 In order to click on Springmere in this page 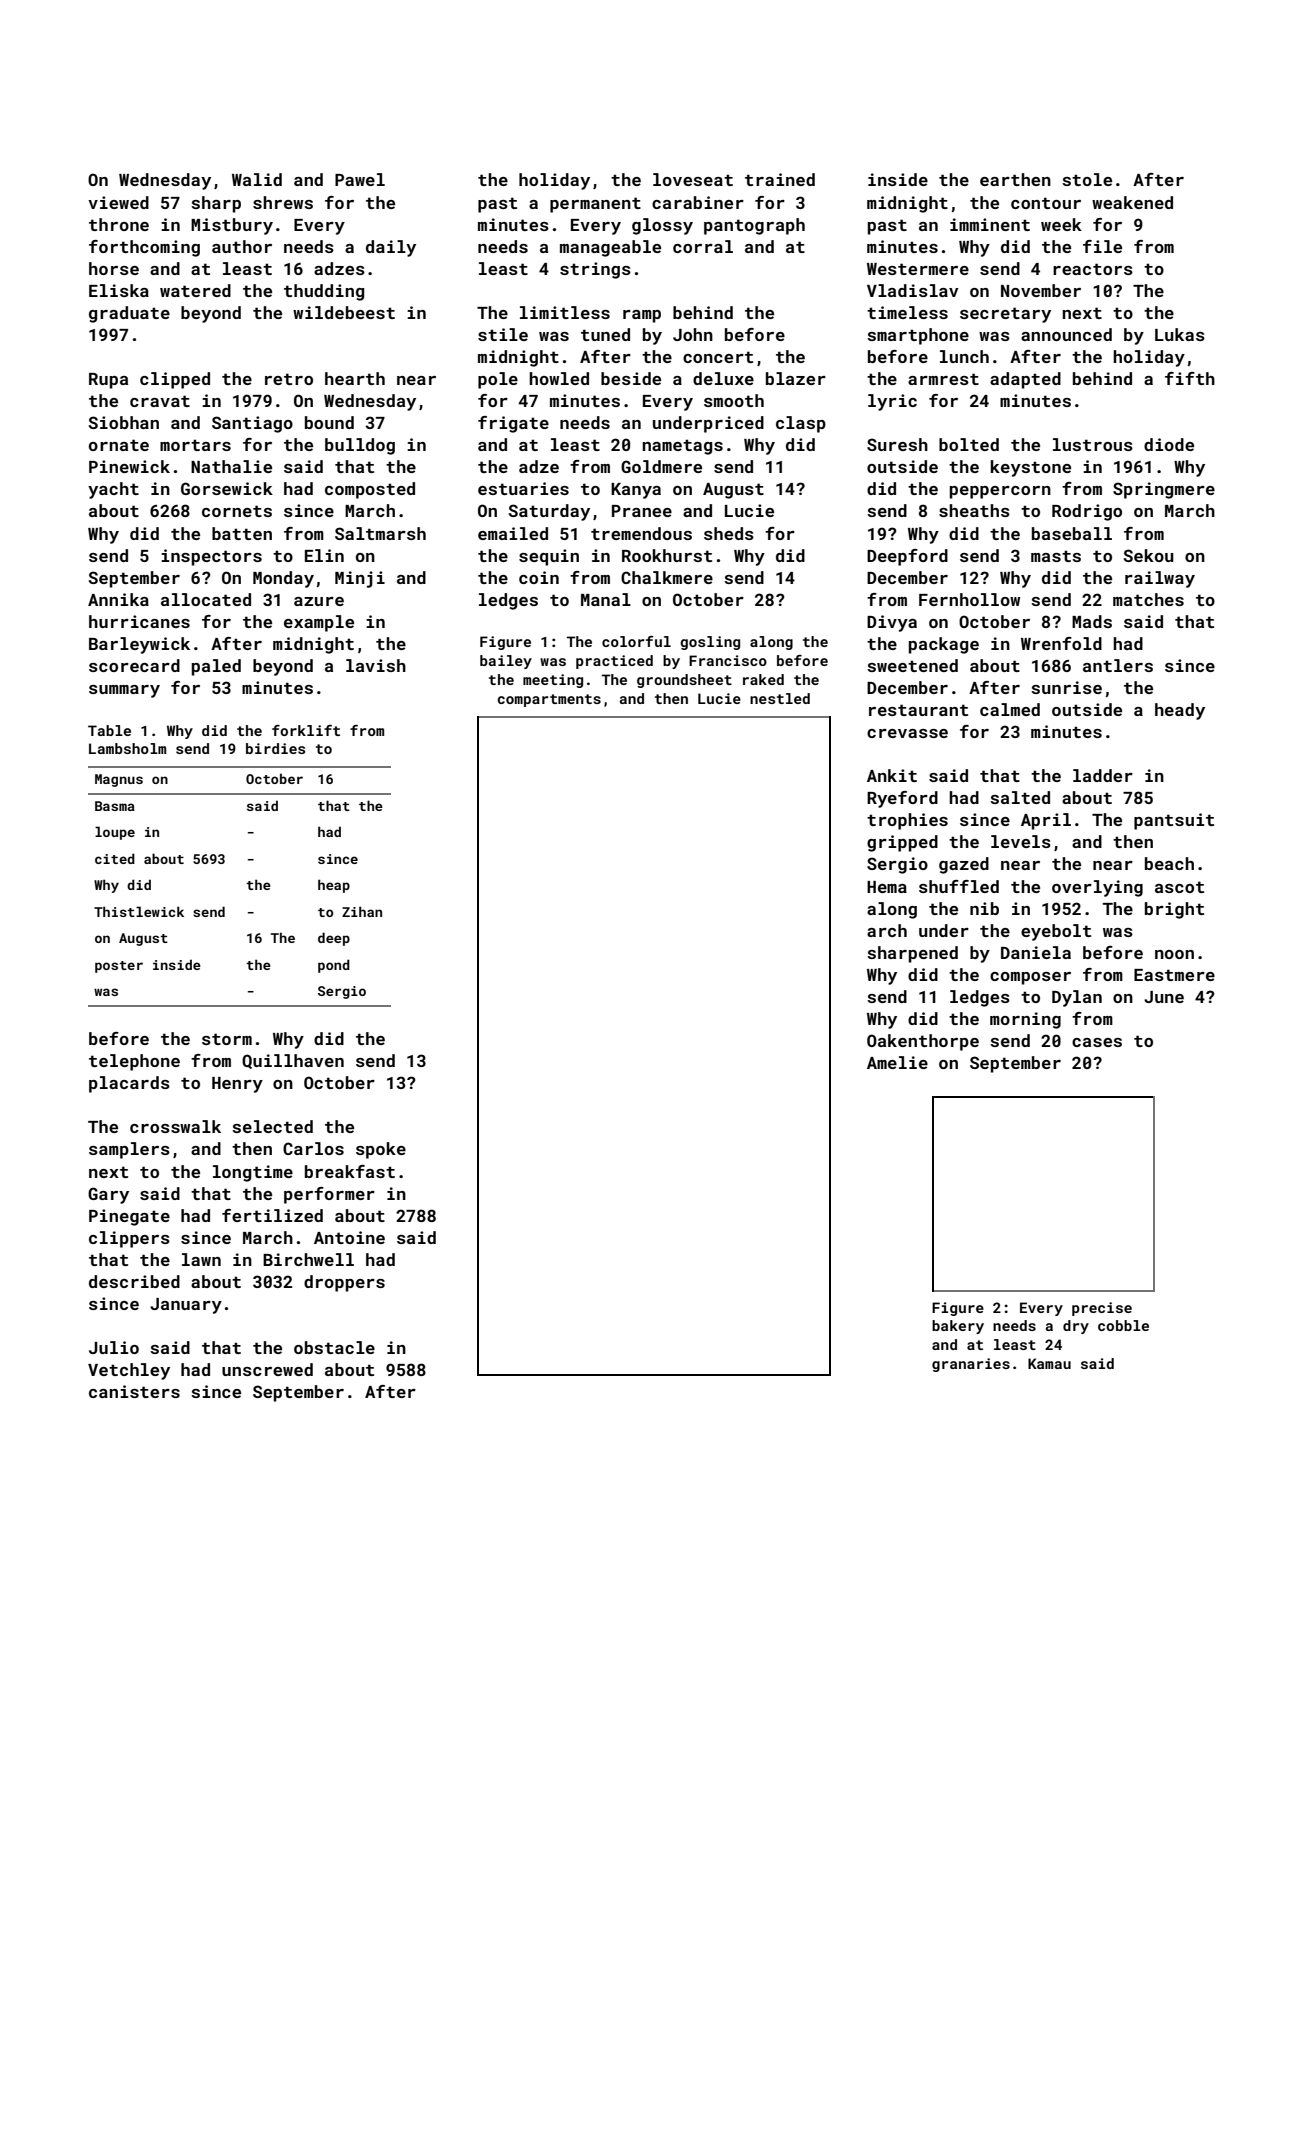, I will do `click(1164, 490)`.
